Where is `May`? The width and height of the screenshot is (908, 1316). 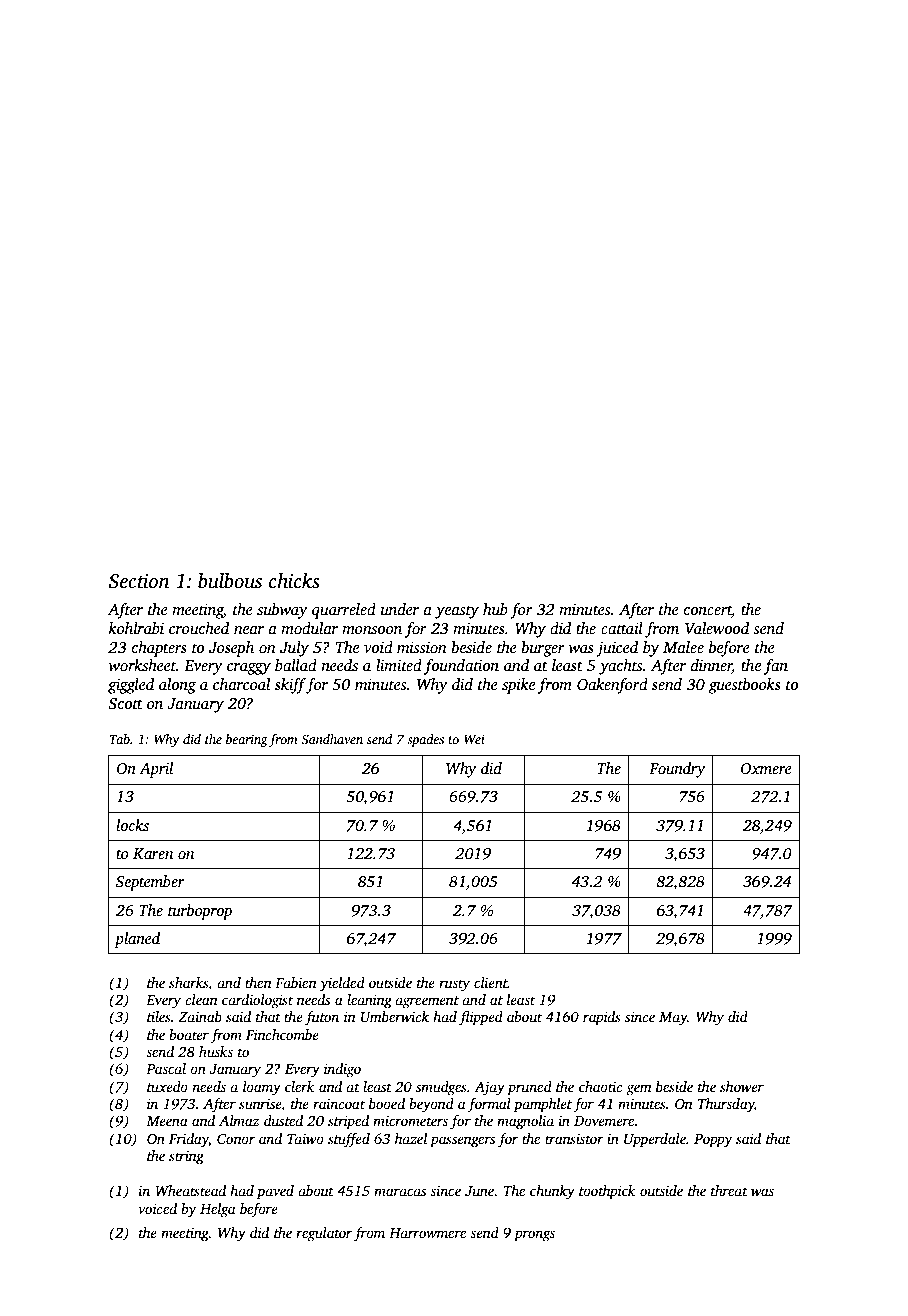 May is located at coordinates (673, 1019).
